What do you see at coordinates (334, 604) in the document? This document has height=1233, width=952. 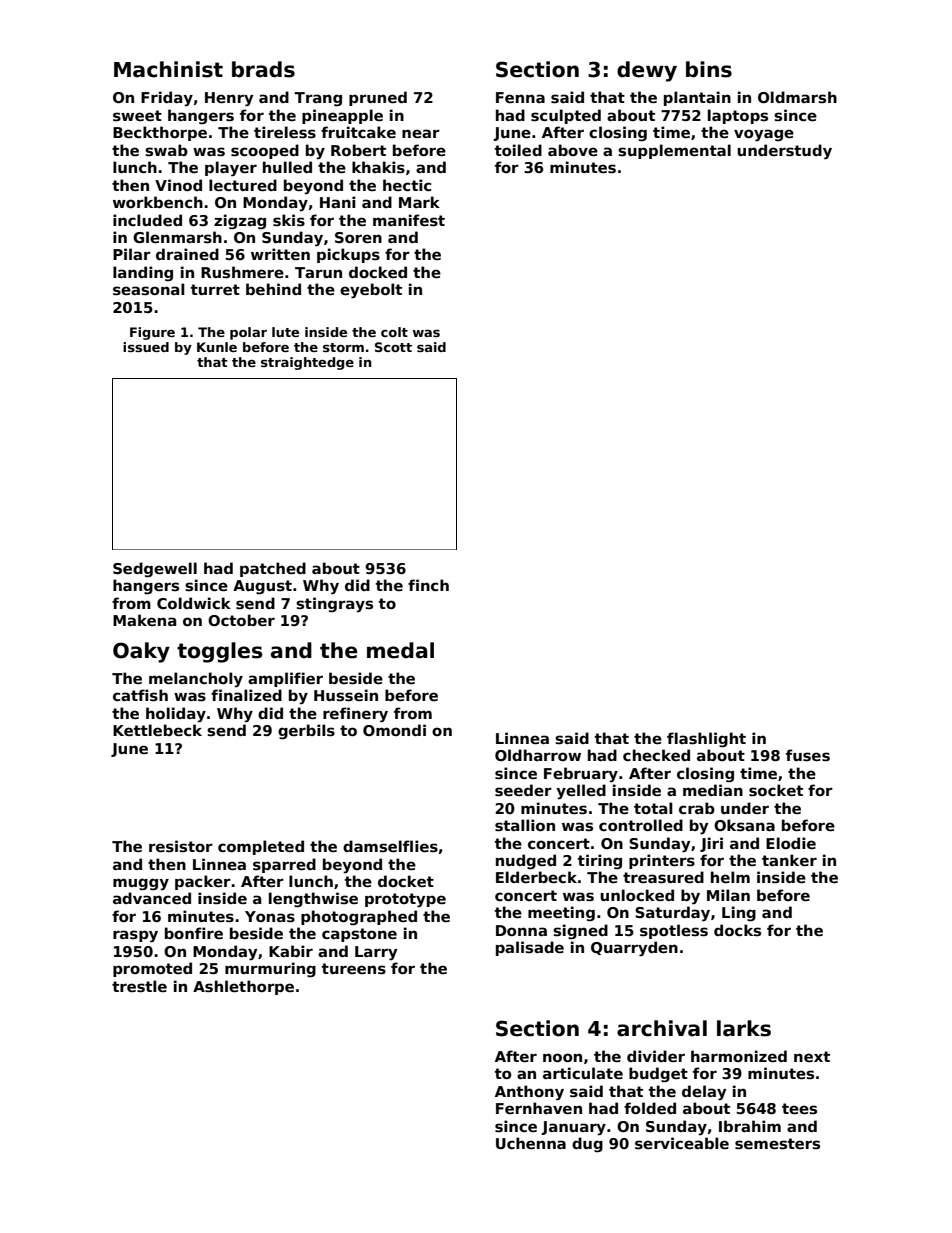 I see `stingrays` at bounding box center [334, 604].
